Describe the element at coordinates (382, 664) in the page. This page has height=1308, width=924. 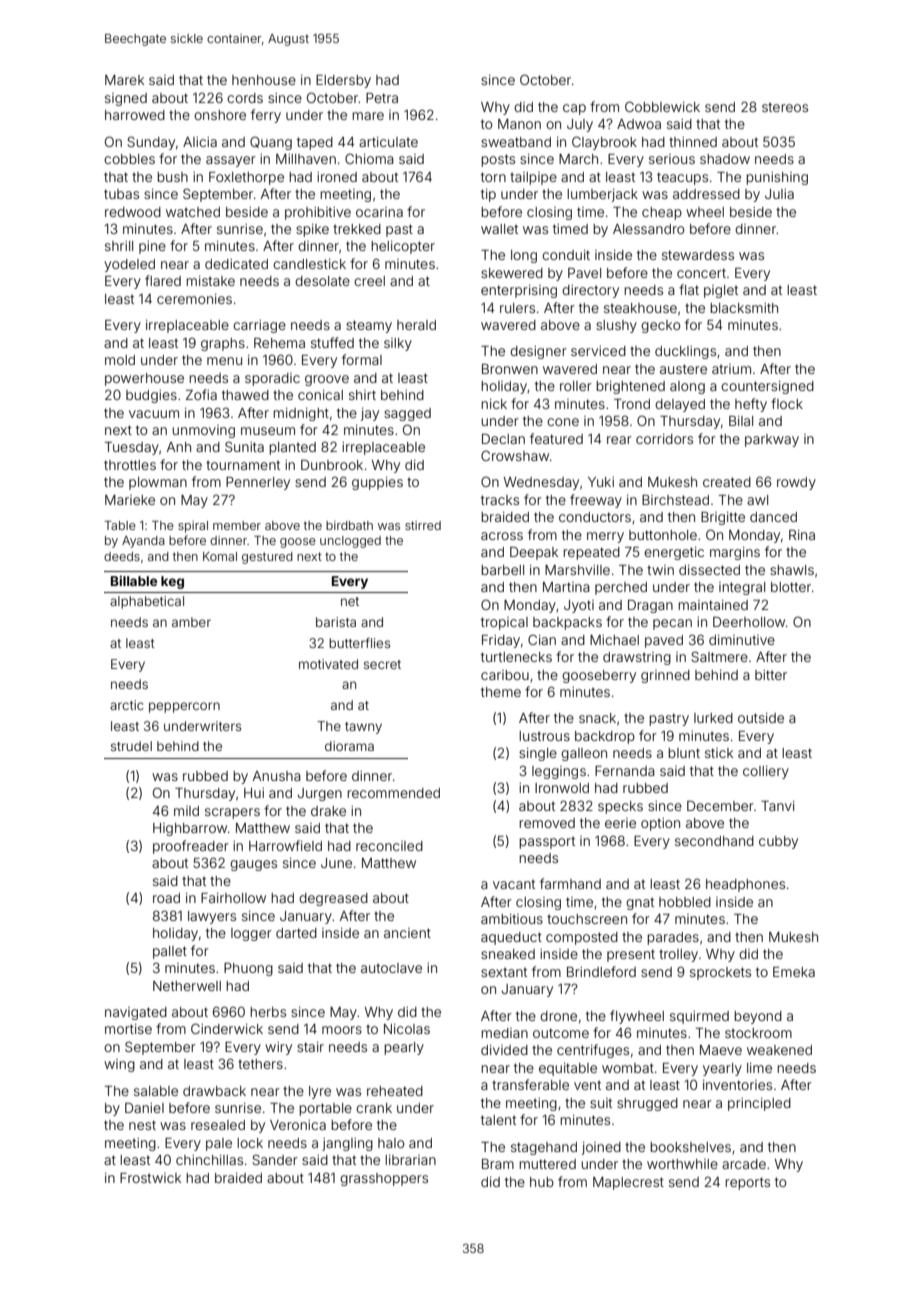
I see `secret` at that location.
